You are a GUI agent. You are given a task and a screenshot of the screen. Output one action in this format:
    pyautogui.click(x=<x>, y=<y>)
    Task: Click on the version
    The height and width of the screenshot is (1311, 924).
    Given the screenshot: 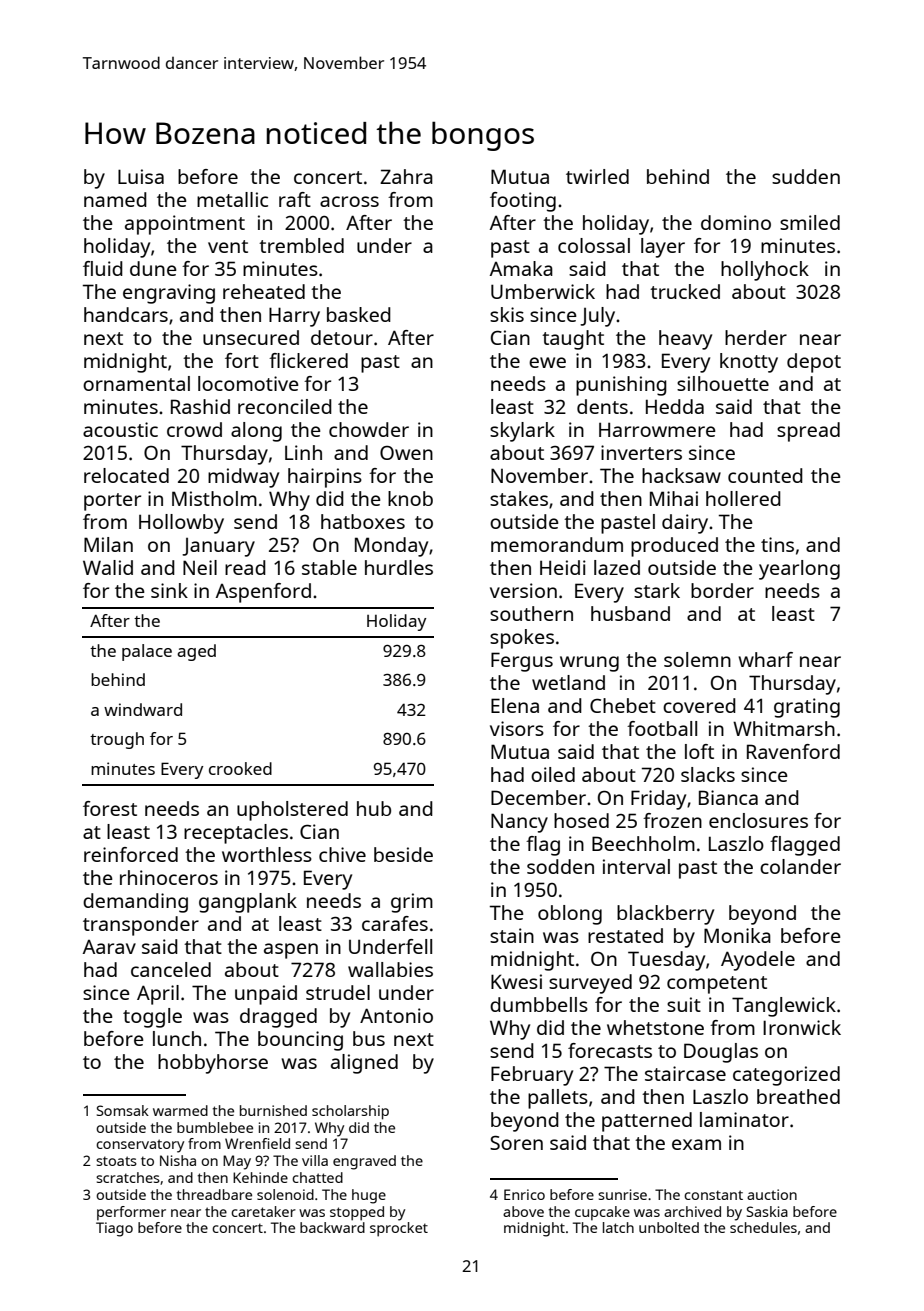 What is the action you would take?
    pyautogui.click(x=523, y=590)
